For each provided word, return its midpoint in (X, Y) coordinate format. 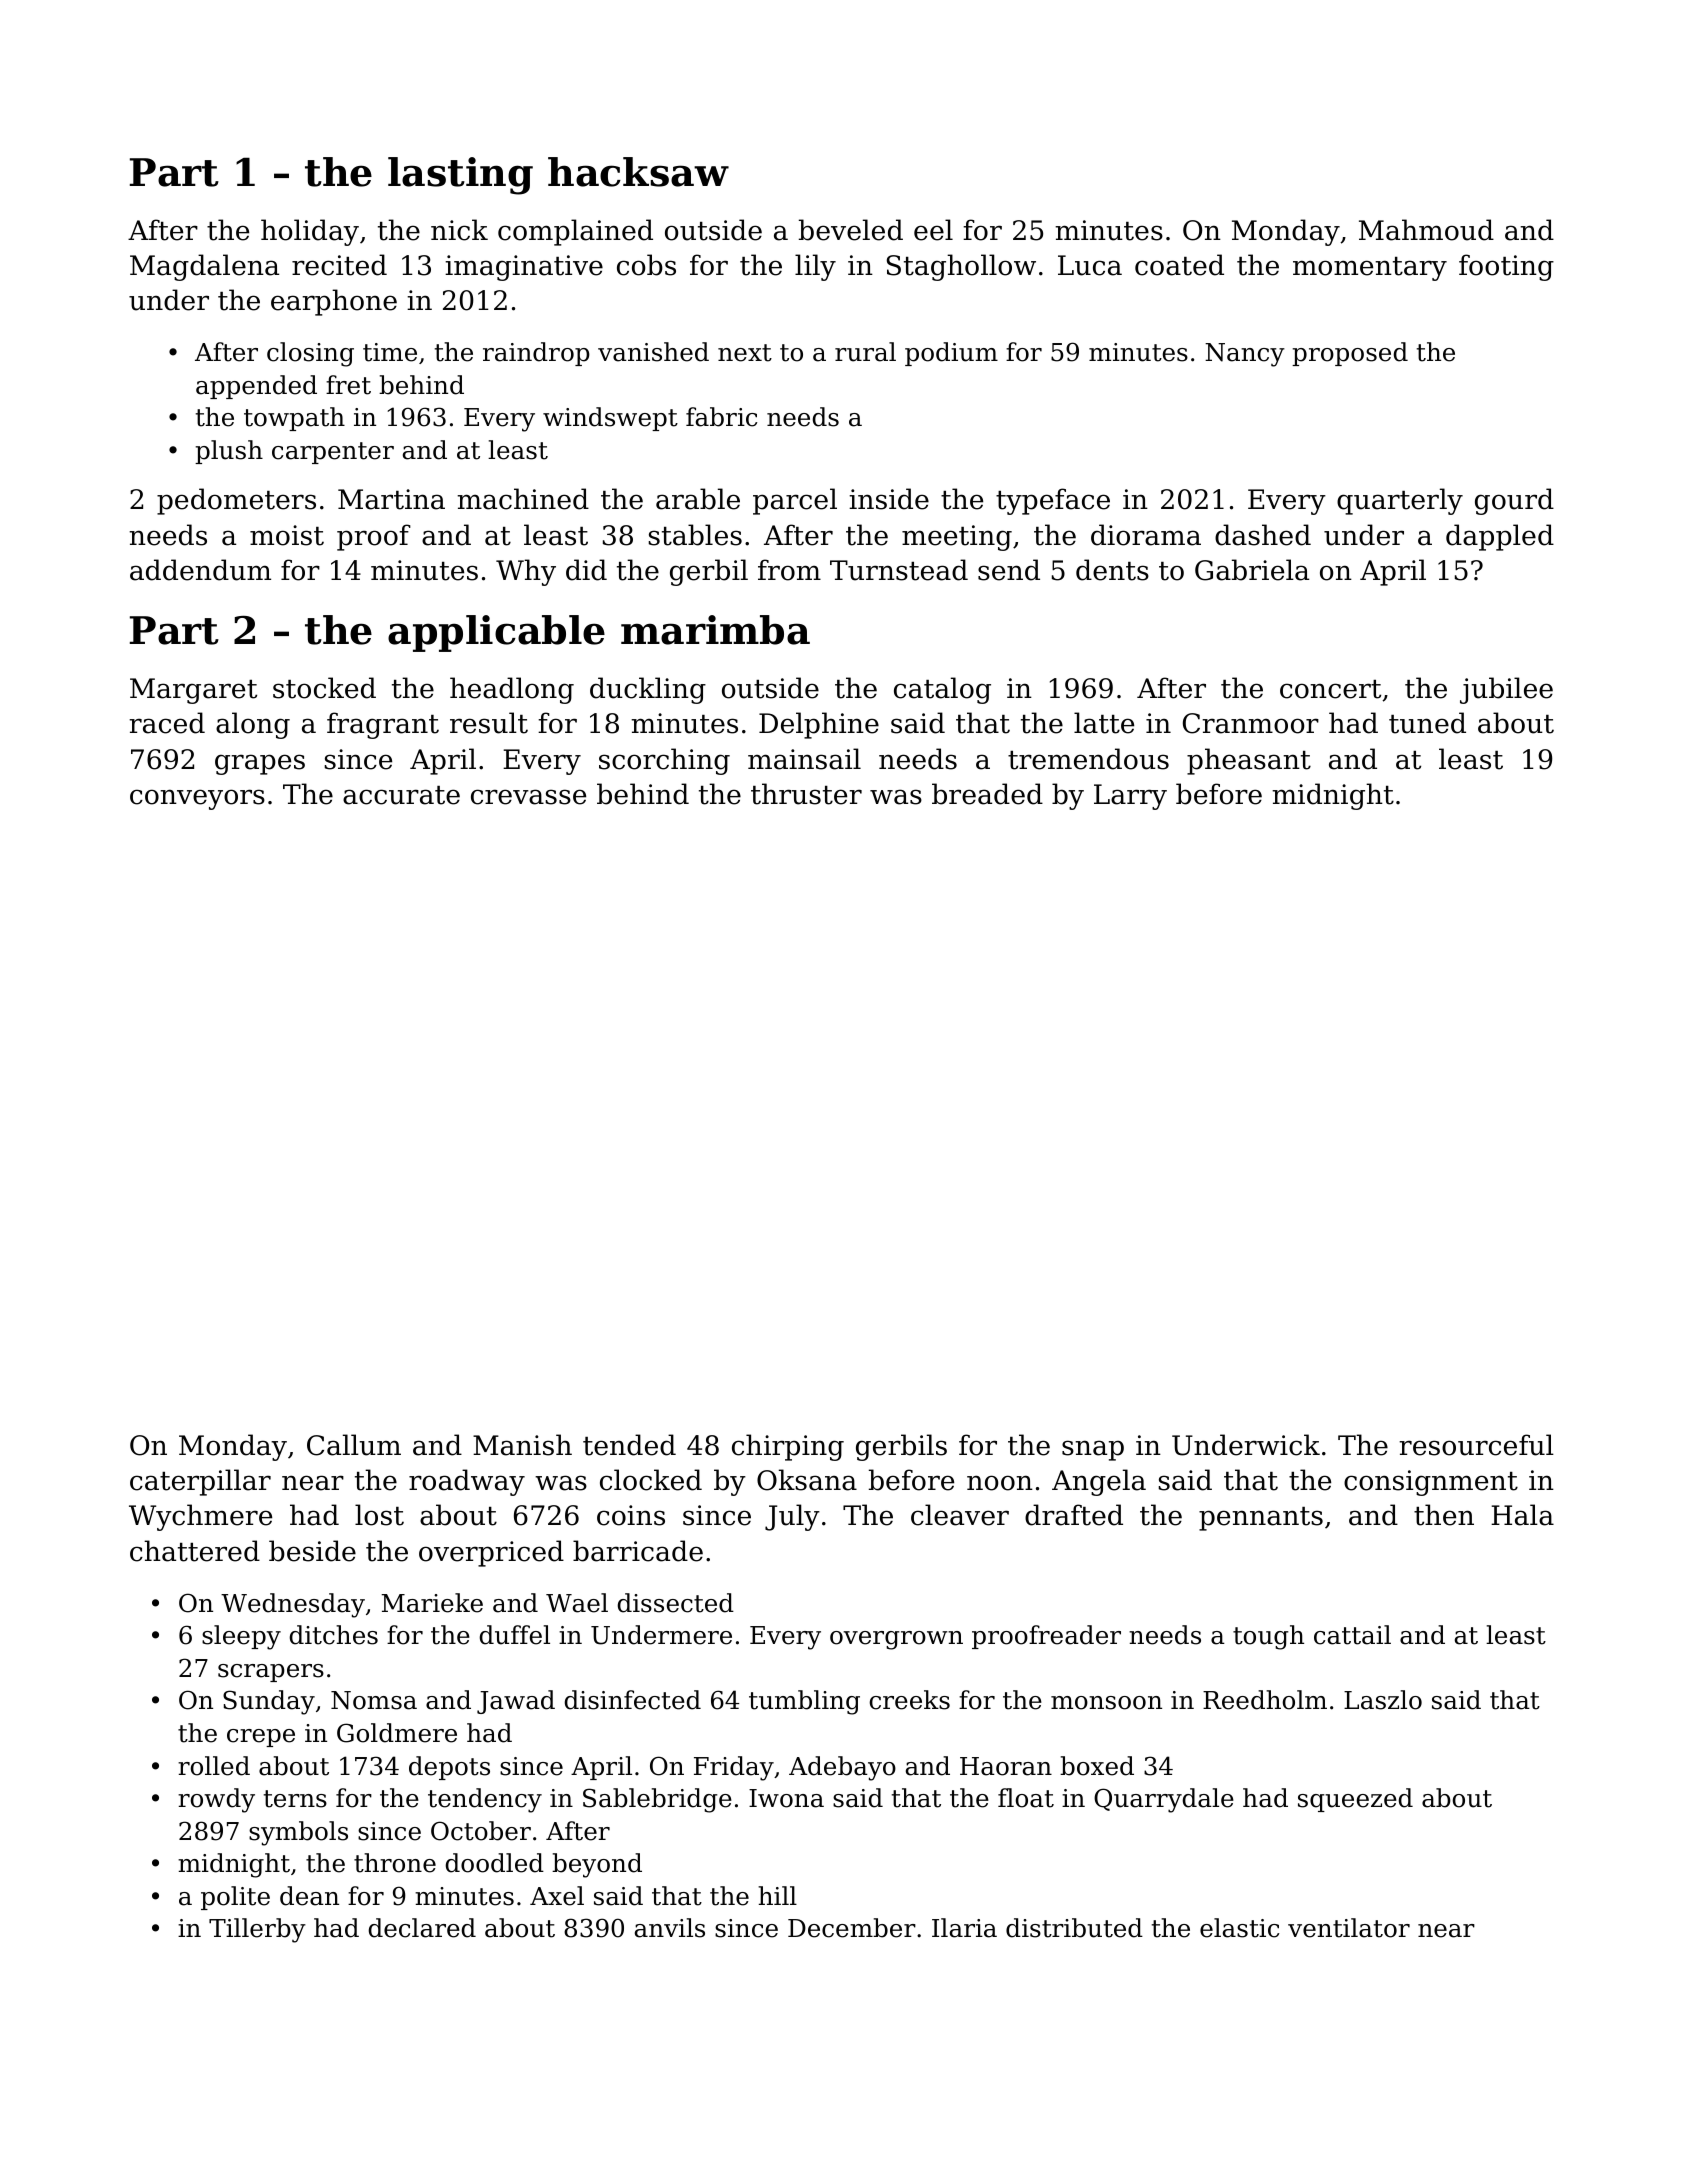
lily (815, 267)
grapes (260, 764)
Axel (557, 1896)
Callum (354, 1445)
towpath (294, 419)
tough (1268, 1637)
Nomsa (374, 1700)
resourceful (1476, 1445)
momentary (1370, 269)
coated (1179, 265)
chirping (788, 1447)
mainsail (804, 759)
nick (459, 230)
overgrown (896, 1640)
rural (865, 352)
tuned (1427, 723)
